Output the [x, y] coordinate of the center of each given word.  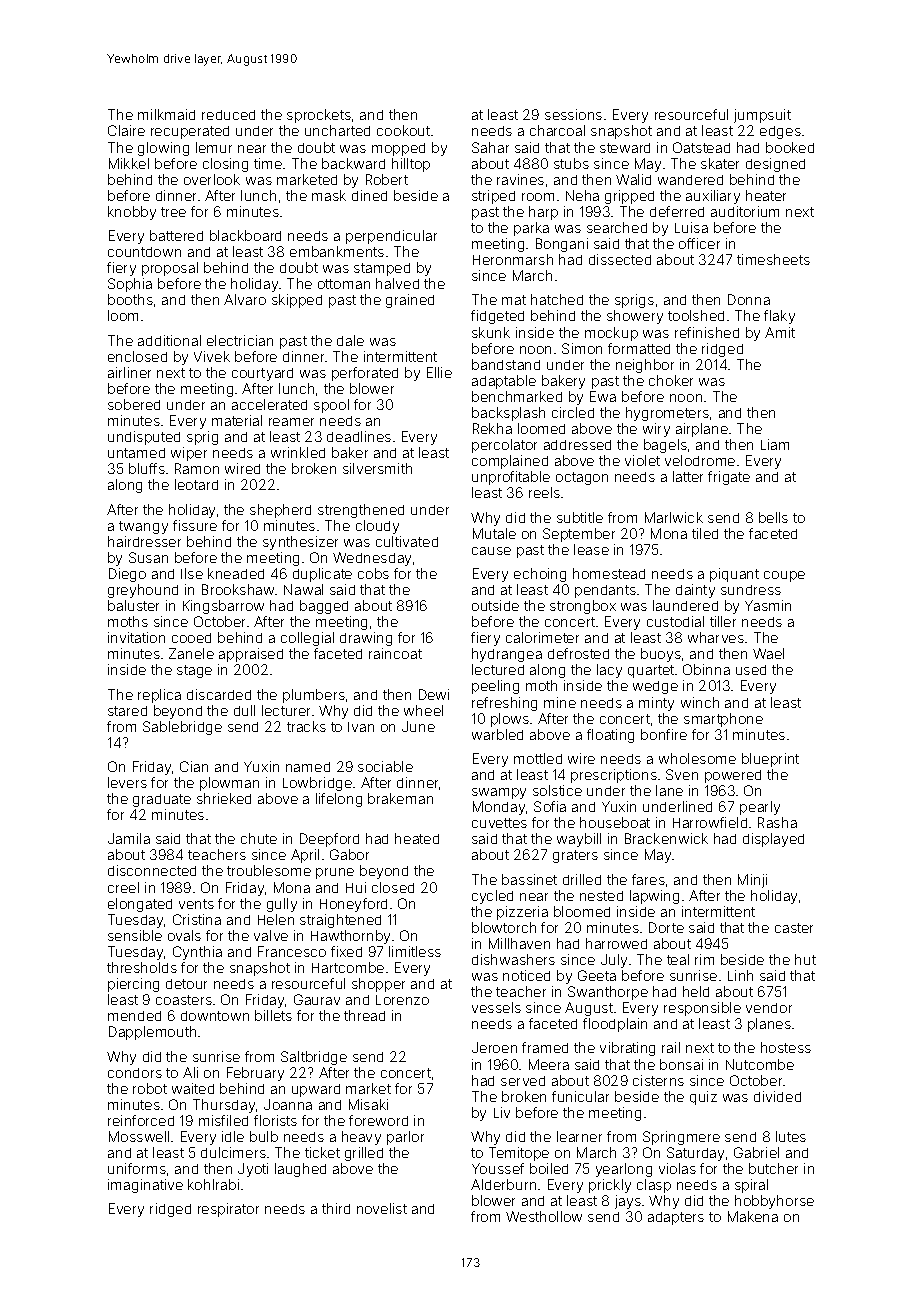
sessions [573, 114]
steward [625, 148]
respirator [228, 1210]
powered [733, 776]
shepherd [280, 511]
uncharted [337, 130]
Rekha [492, 428]
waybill [579, 840]
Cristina [197, 919]
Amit [780, 332]
